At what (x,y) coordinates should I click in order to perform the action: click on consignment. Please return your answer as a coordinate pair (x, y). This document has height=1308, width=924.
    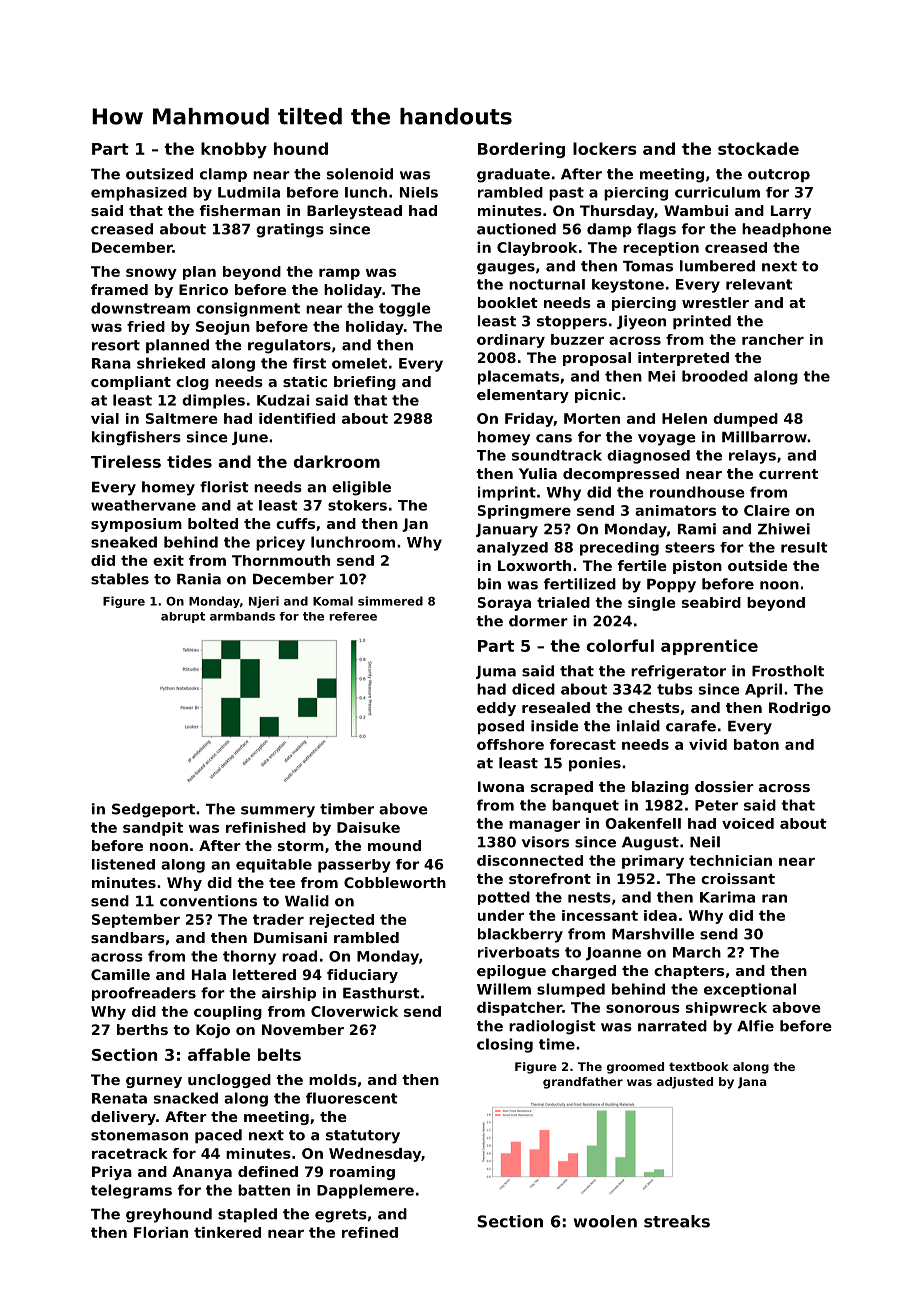
    Looking at the image, I should click on (248, 309).
